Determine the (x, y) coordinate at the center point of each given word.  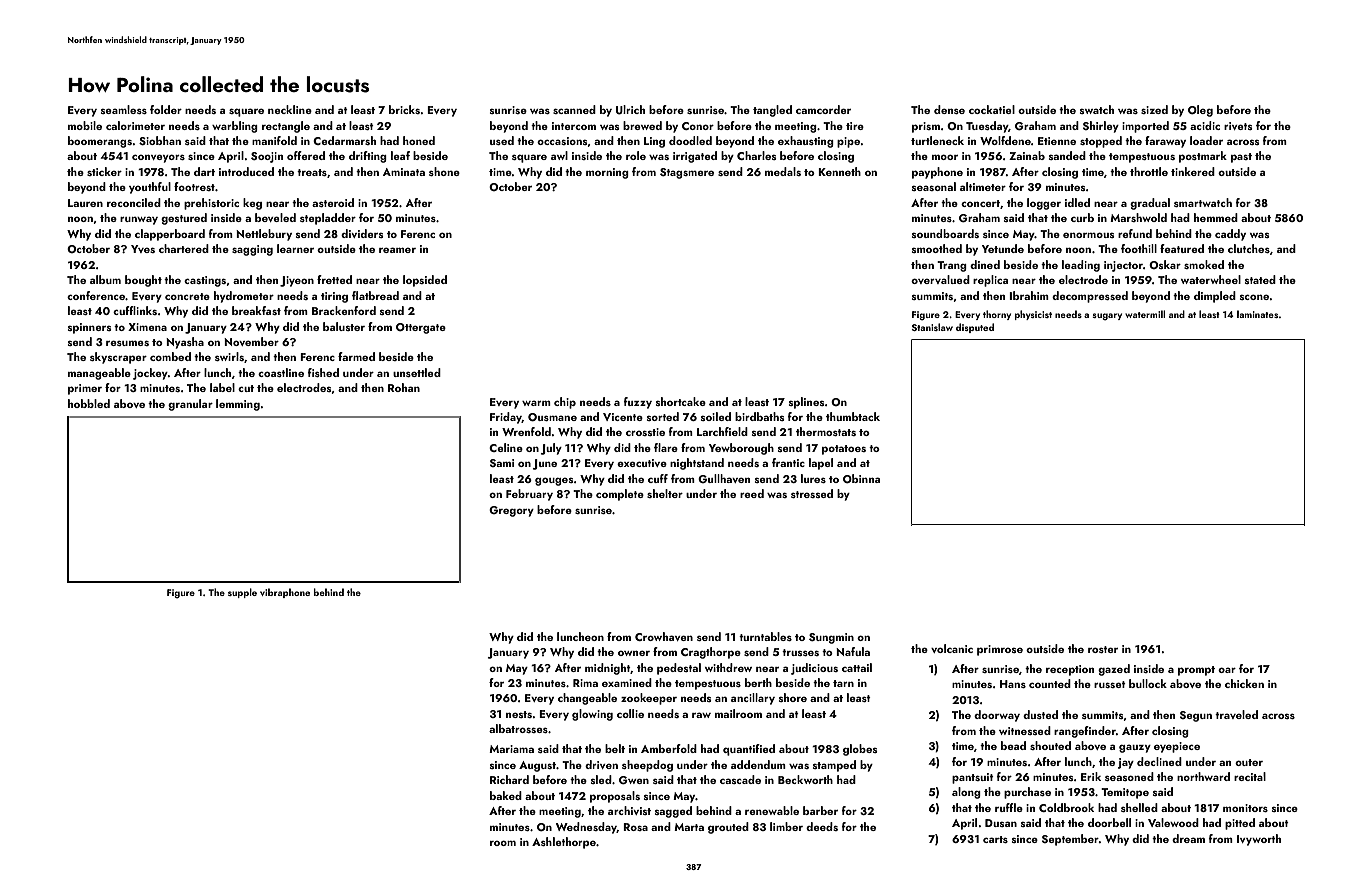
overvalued (940, 279)
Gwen (634, 780)
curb (1082, 217)
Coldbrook (1066, 807)
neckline (290, 109)
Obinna (861, 478)
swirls (229, 356)
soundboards (945, 233)
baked (506, 795)
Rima (585, 683)
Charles (756, 155)
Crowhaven (664, 636)
